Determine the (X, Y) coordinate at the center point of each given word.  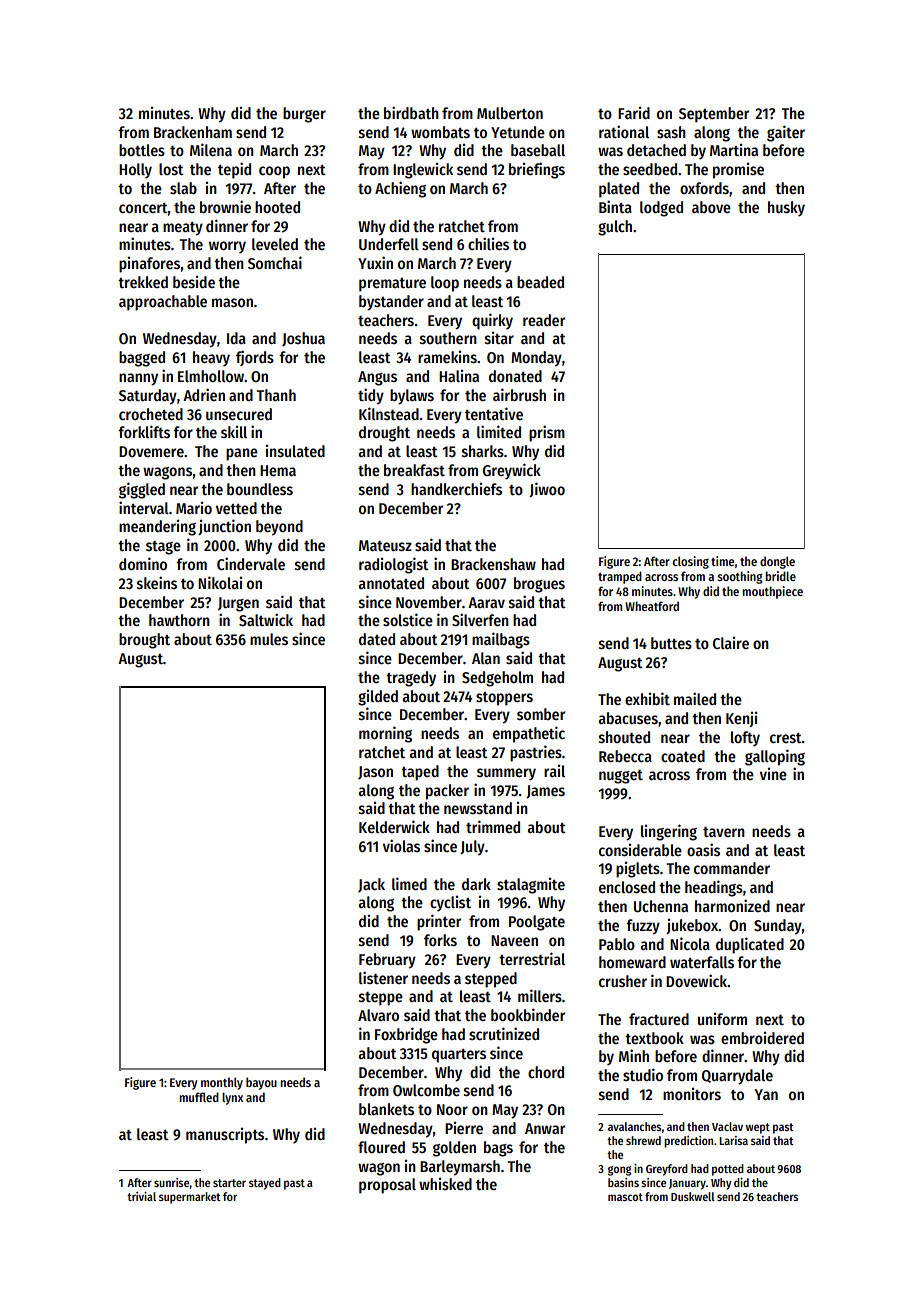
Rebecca (625, 756)
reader (544, 320)
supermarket (189, 1198)
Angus (377, 378)
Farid (634, 113)
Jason (375, 772)
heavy (211, 358)
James (545, 792)
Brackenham (193, 132)
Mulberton (510, 113)
